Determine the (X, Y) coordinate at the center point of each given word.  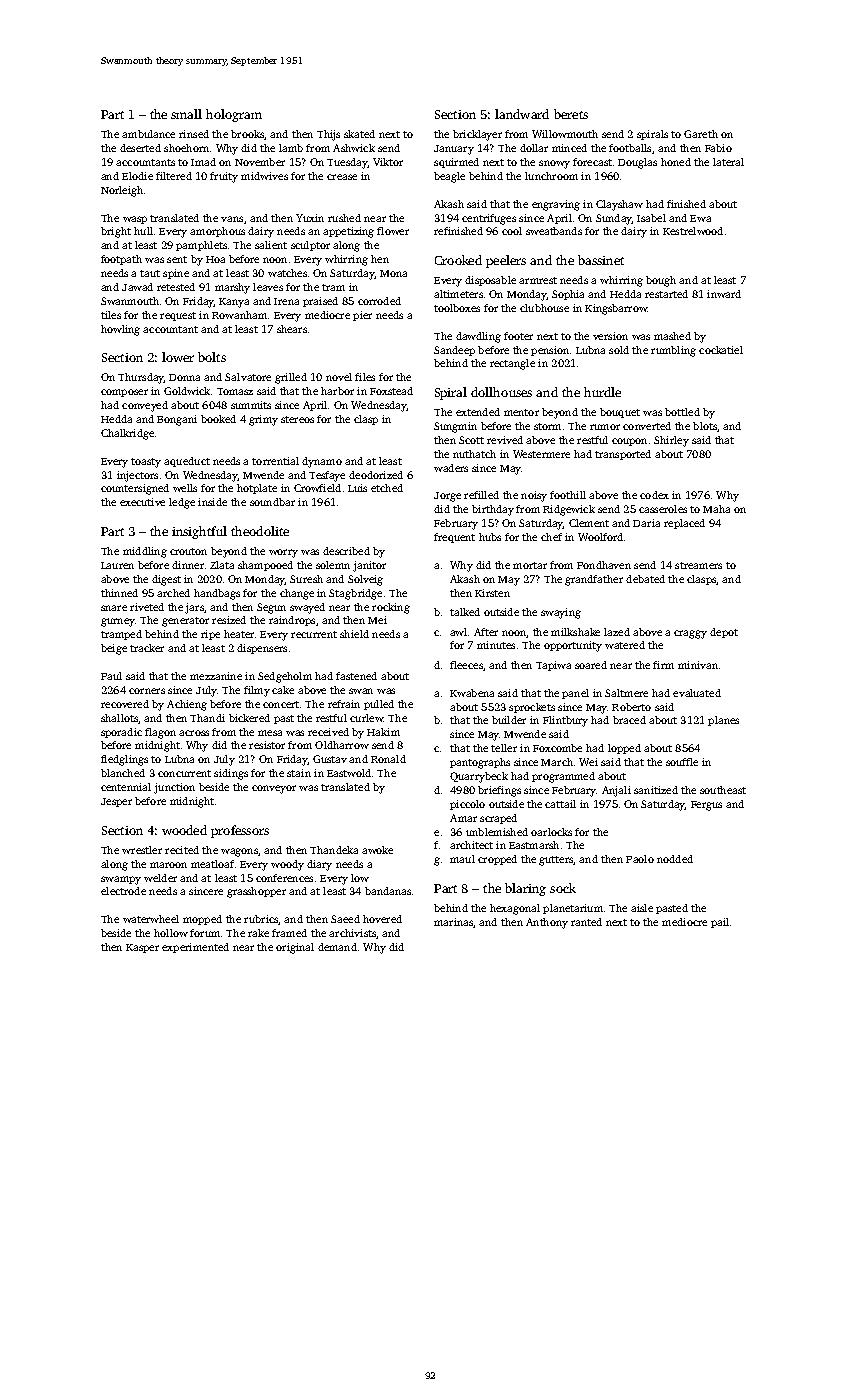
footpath (121, 260)
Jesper (116, 802)
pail (720, 923)
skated (359, 134)
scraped (498, 819)
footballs (630, 148)
